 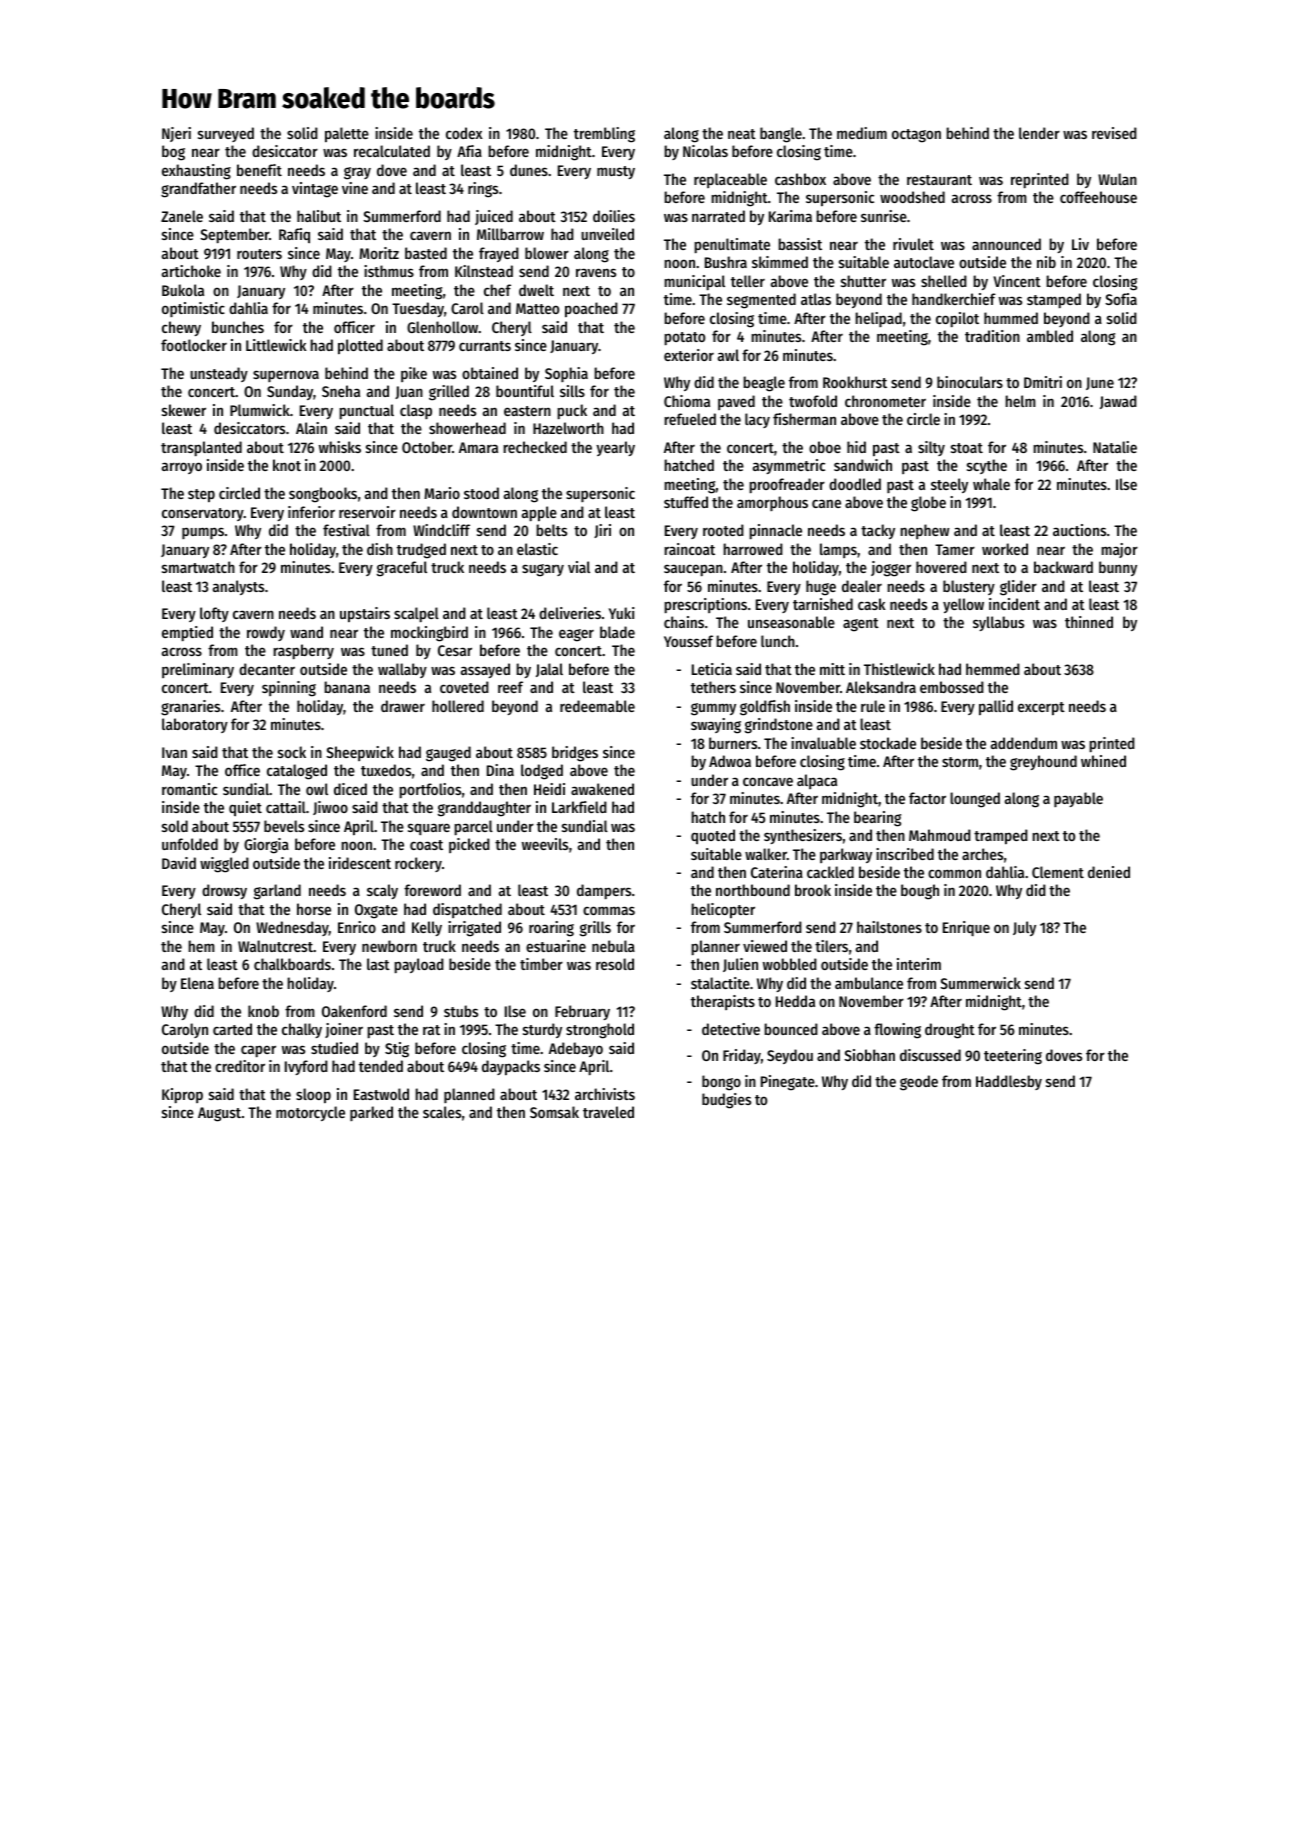 What do you see at coordinates (389, 650) in the screenshot?
I see `tuned` at bounding box center [389, 650].
